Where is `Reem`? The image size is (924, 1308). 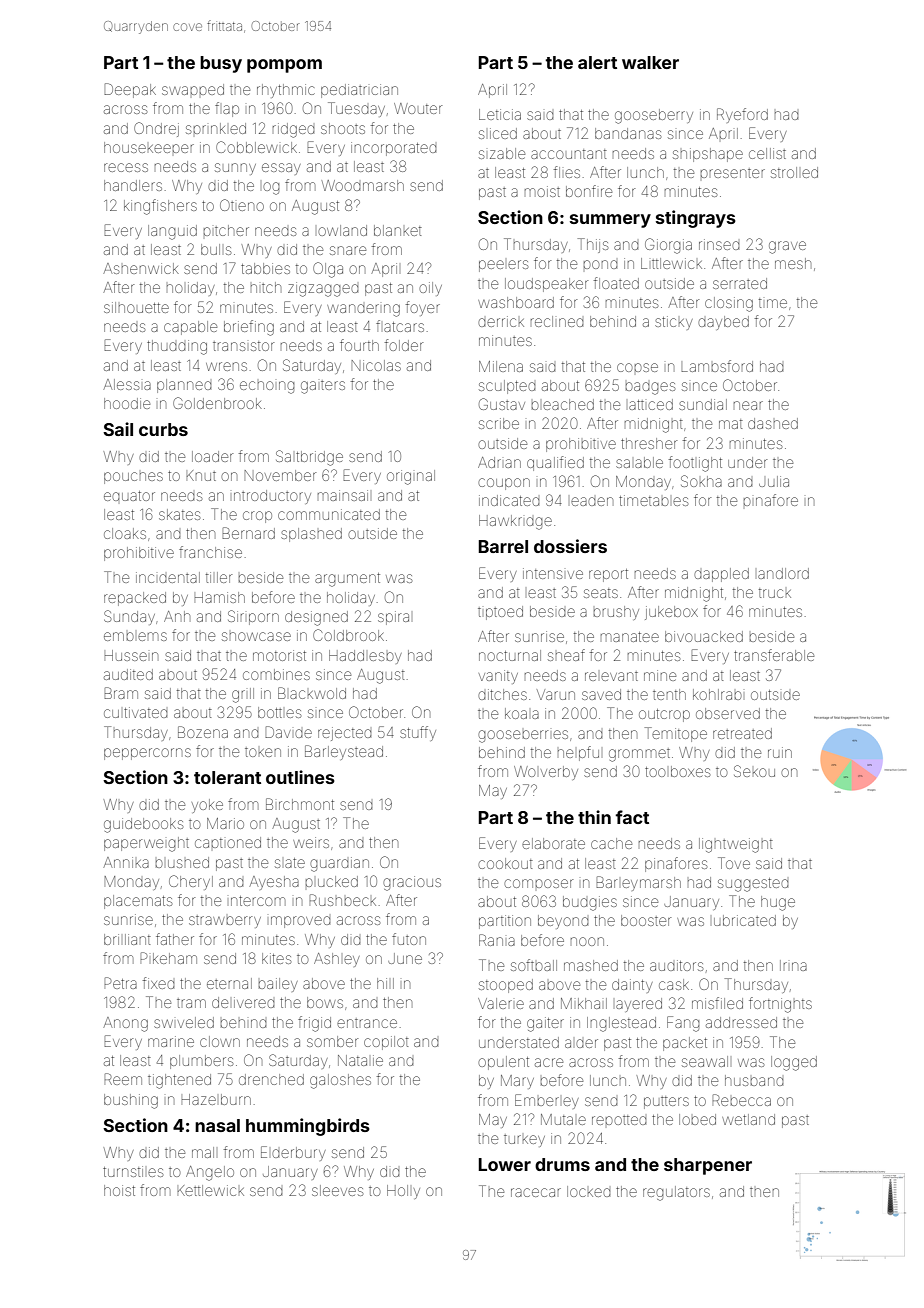 Reem is located at coordinates (123, 1079).
